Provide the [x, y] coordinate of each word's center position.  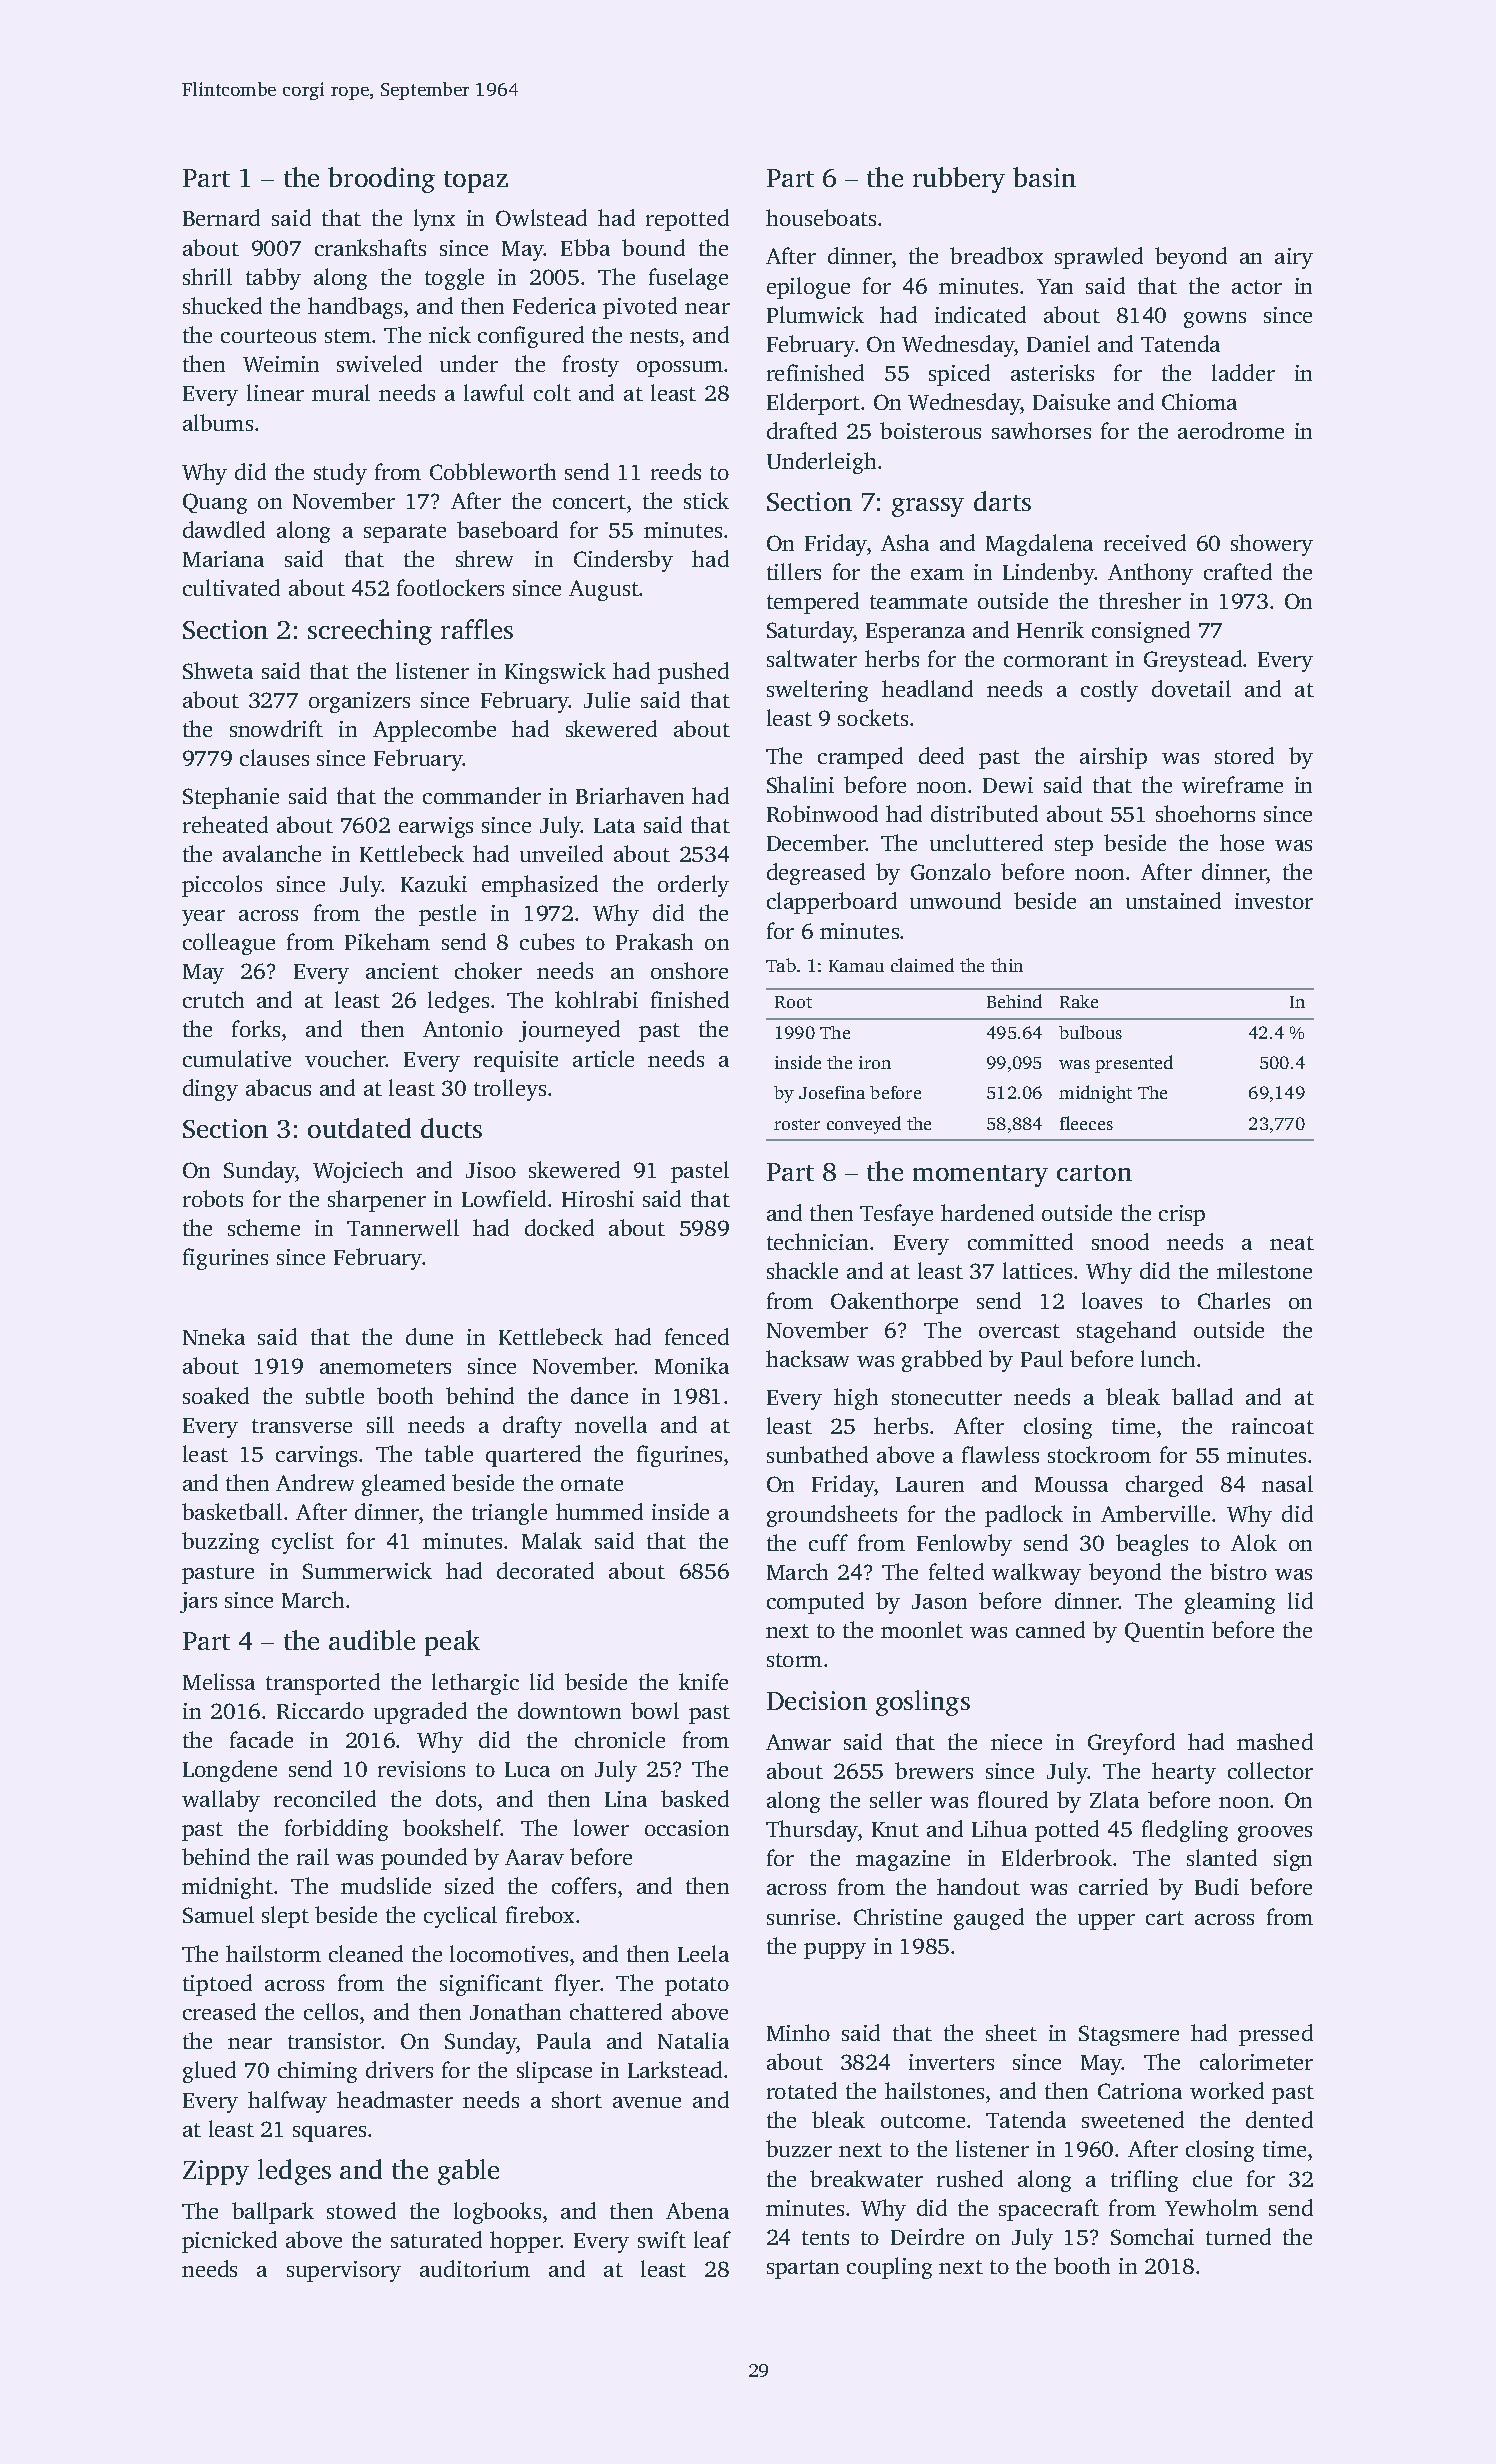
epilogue [808, 288]
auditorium [475, 2268]
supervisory [344, 2271]
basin [1044, 177]
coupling [889, 2268]
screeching [370, 632]
